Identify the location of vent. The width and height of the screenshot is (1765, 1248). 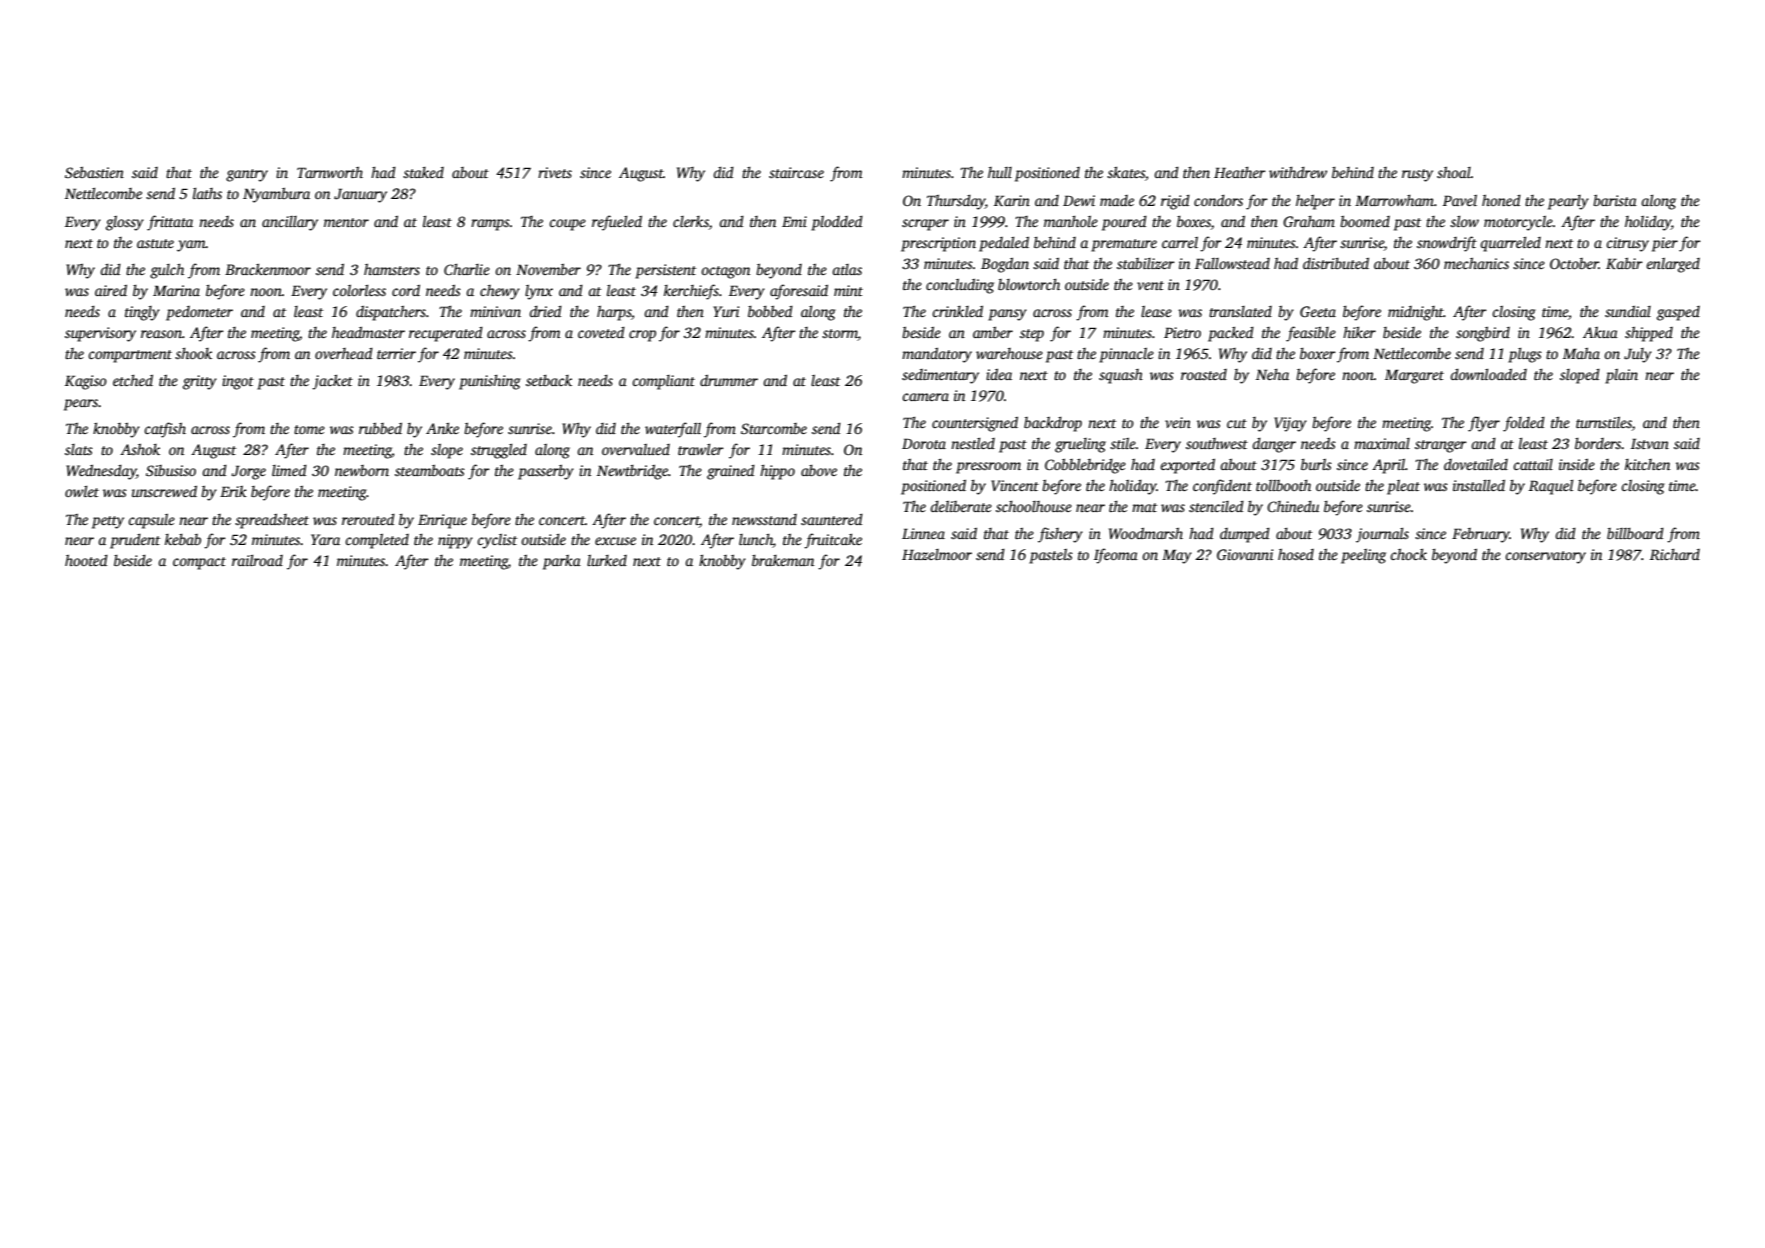
(1150, 285).
